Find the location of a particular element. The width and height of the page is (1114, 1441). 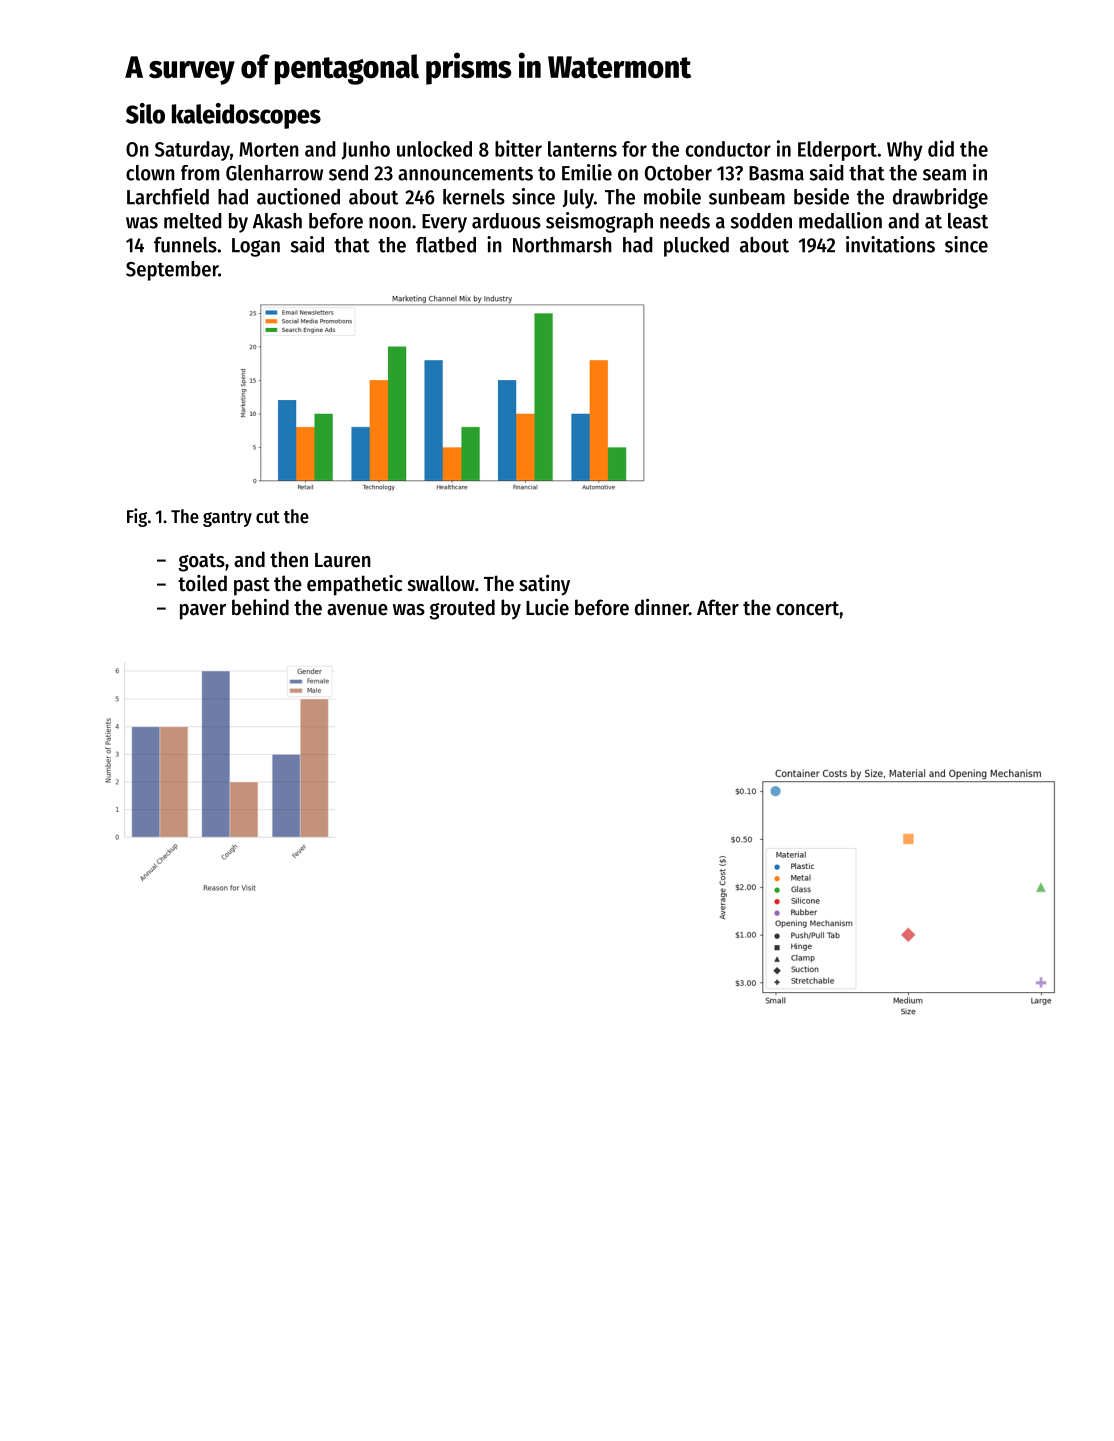

invitations is located at coordinates (890, 244).
